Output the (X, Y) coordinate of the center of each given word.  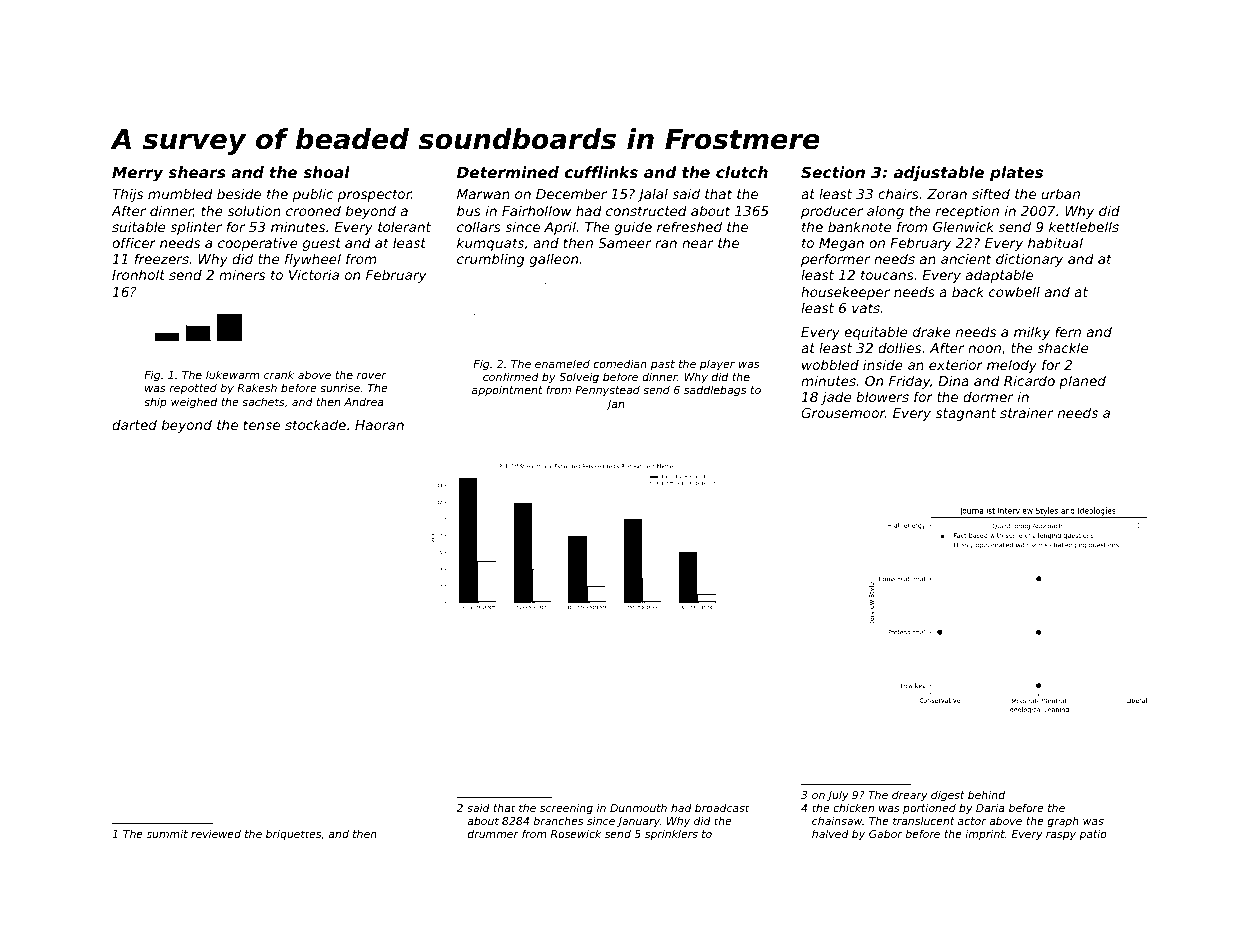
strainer (1027, 412)
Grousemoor (843, 413)
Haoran (379, 425)
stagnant (966, 414)
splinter (196, 228)
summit (167, 834)
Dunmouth (638, 808)
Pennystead (607, 390)
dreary (910, 796)
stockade (315, 424)
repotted (193, 388)
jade (836, 398)
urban (1061, 193)
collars (479, 226)
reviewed (216, 833)
